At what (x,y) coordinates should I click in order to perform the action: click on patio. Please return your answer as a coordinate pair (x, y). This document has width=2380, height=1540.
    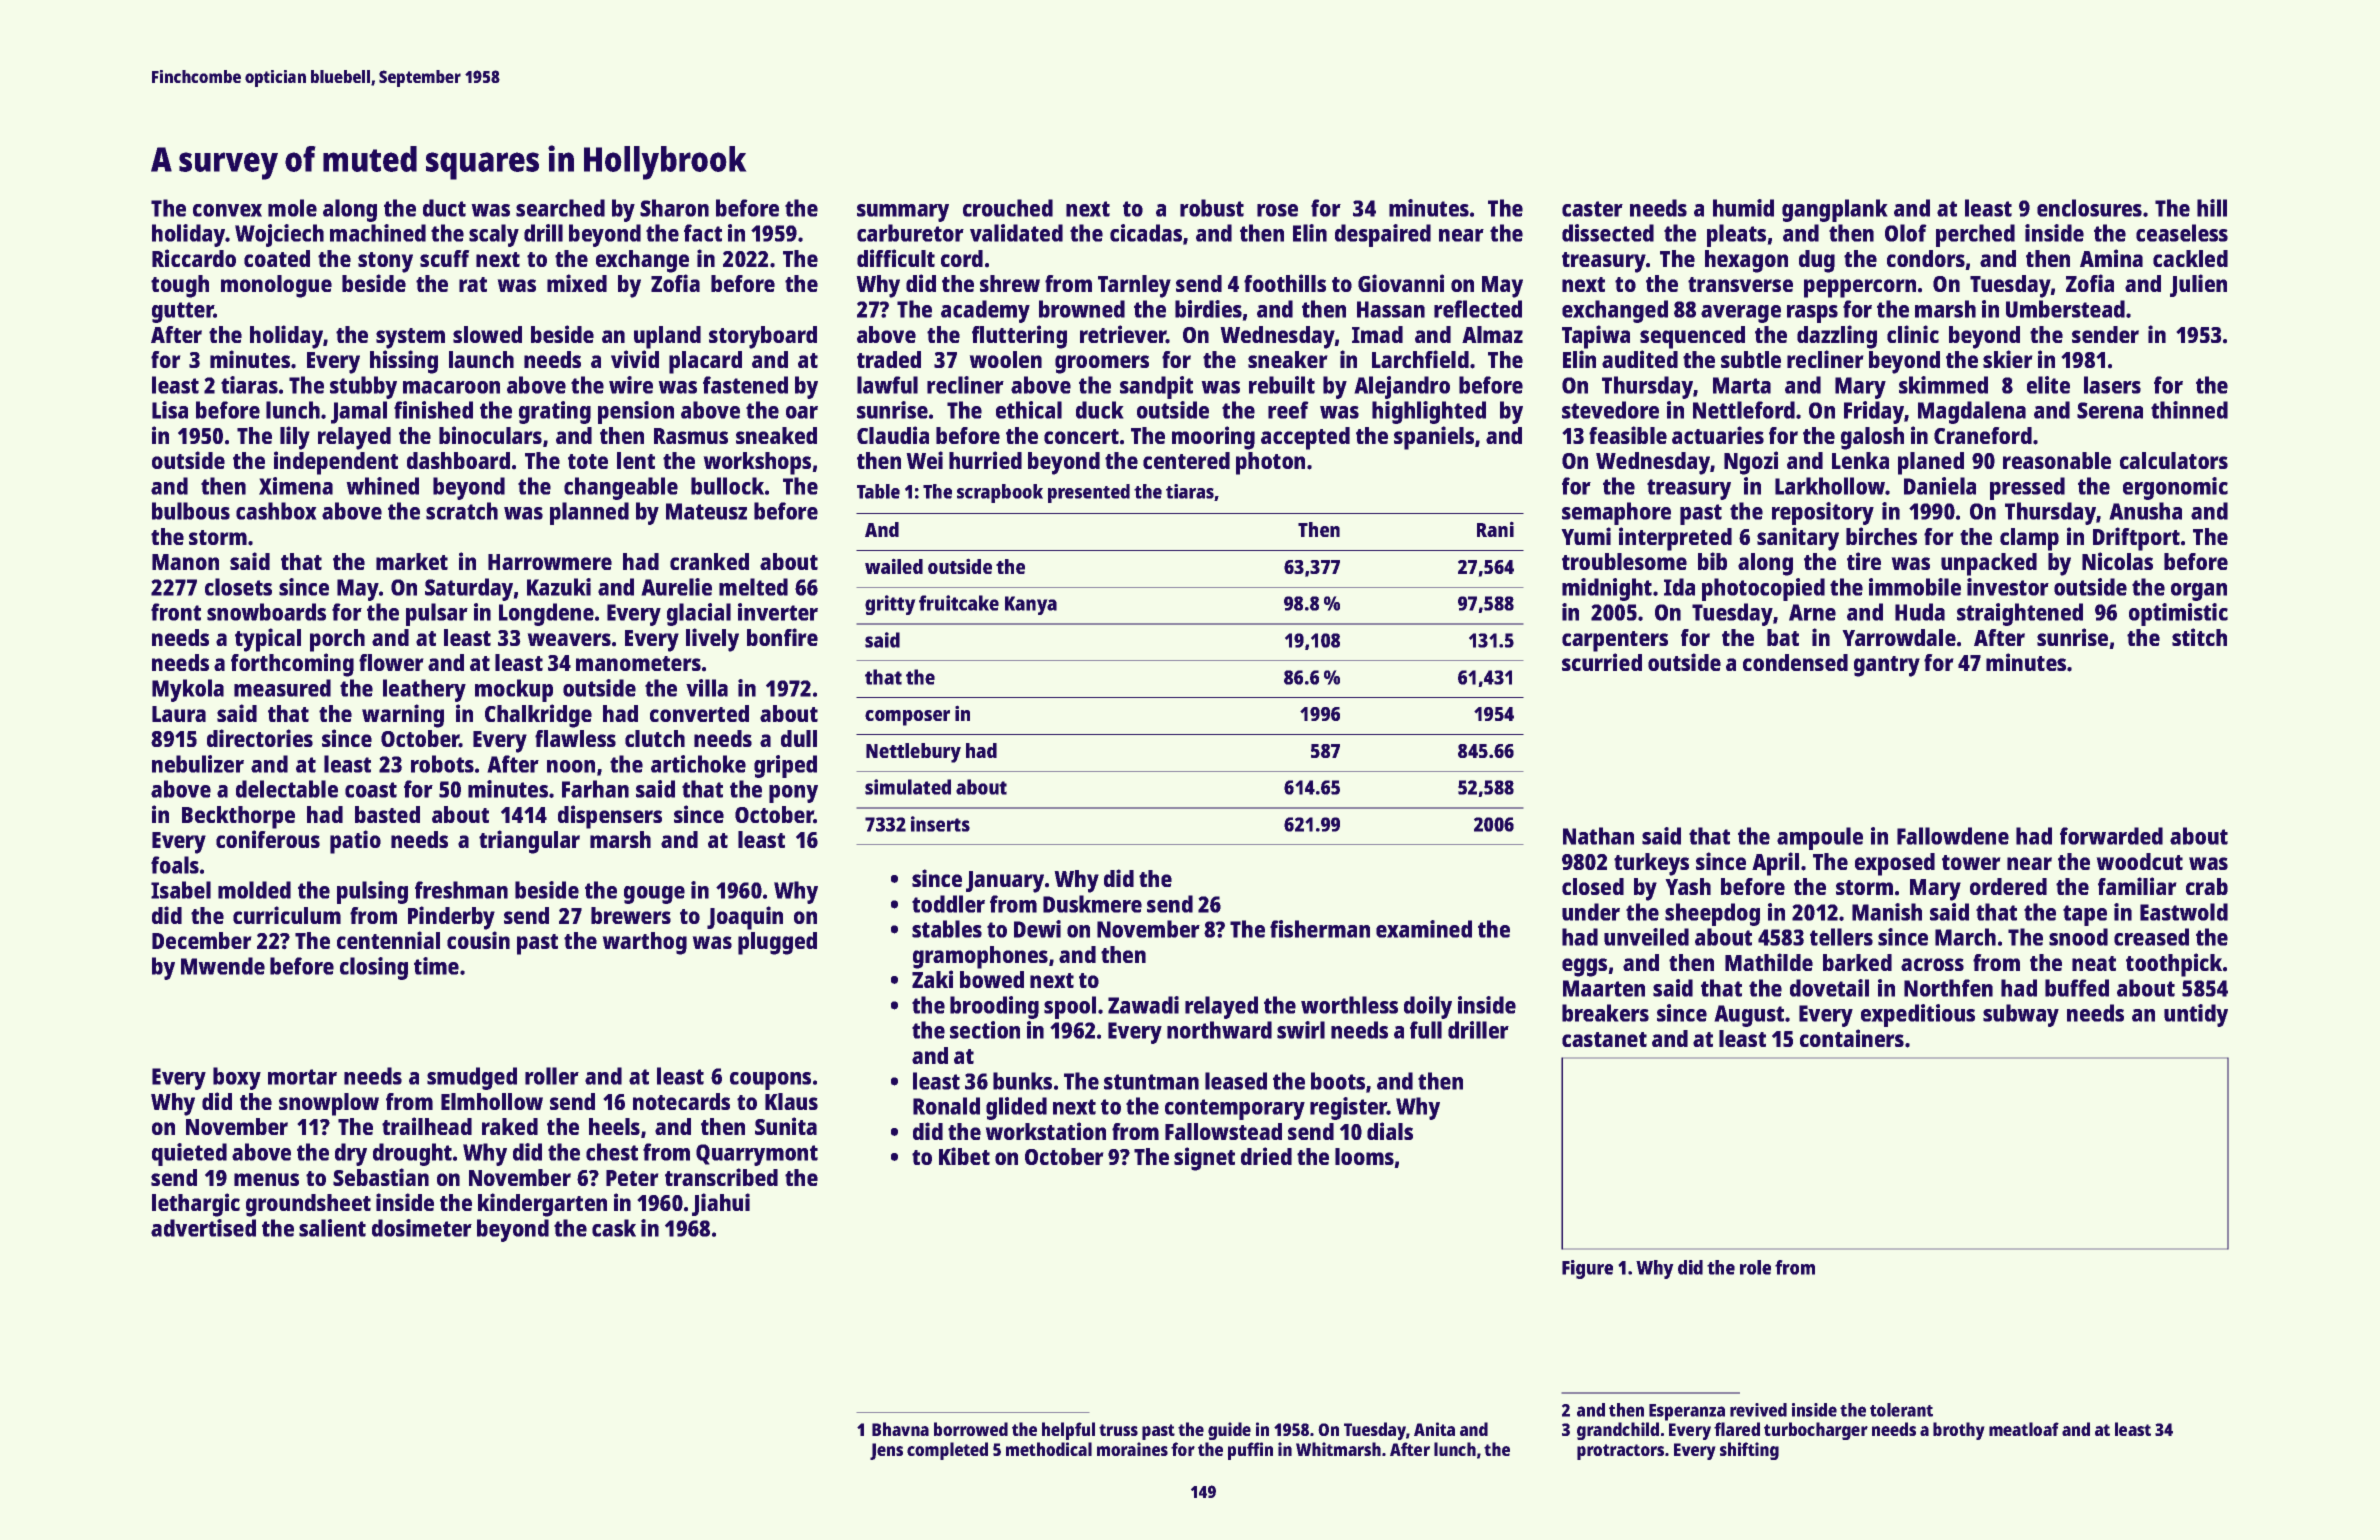
    Looking at the image, I should click on (355, 842).
